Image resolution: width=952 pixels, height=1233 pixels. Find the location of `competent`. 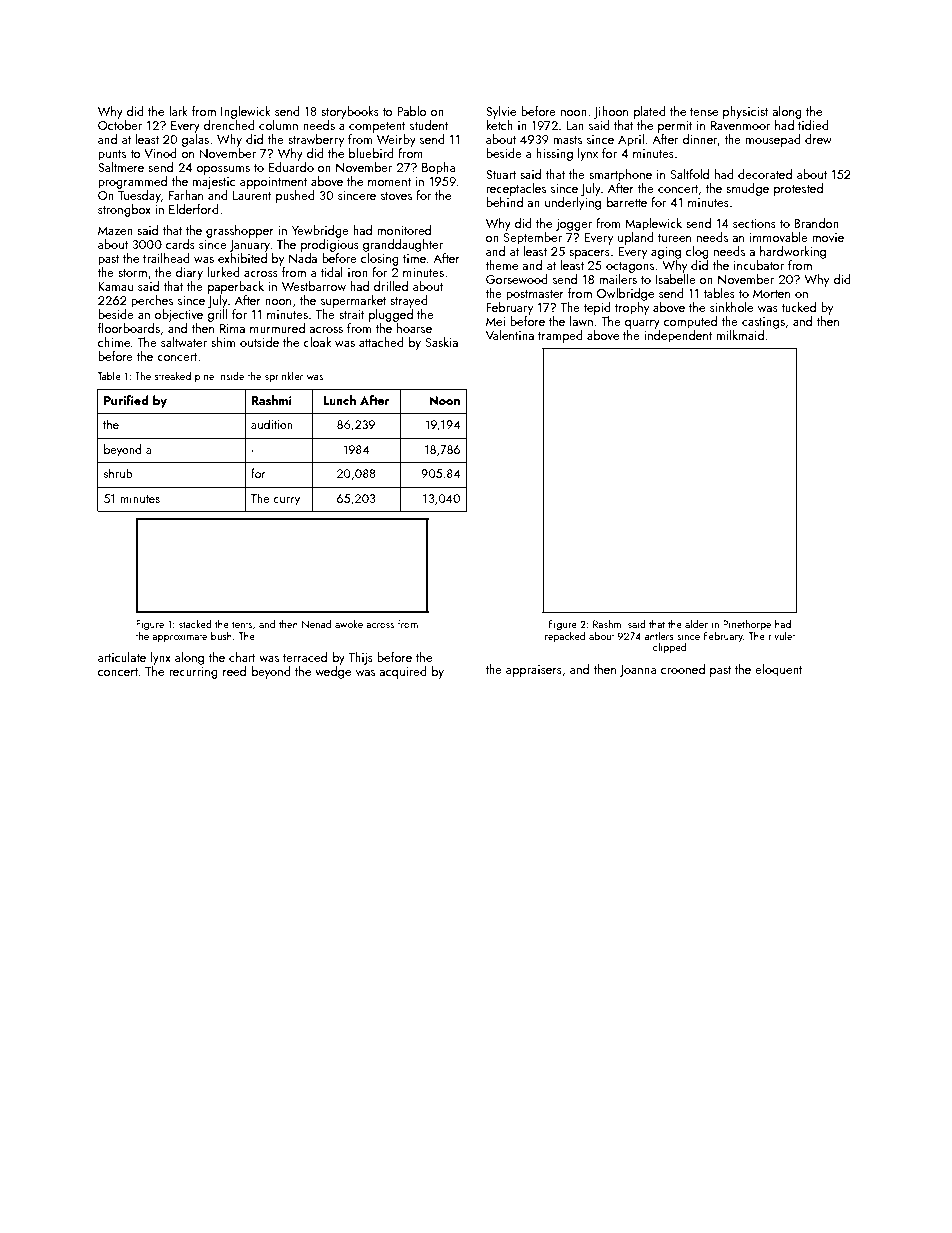

competent is located at coordinates (377, 127).
